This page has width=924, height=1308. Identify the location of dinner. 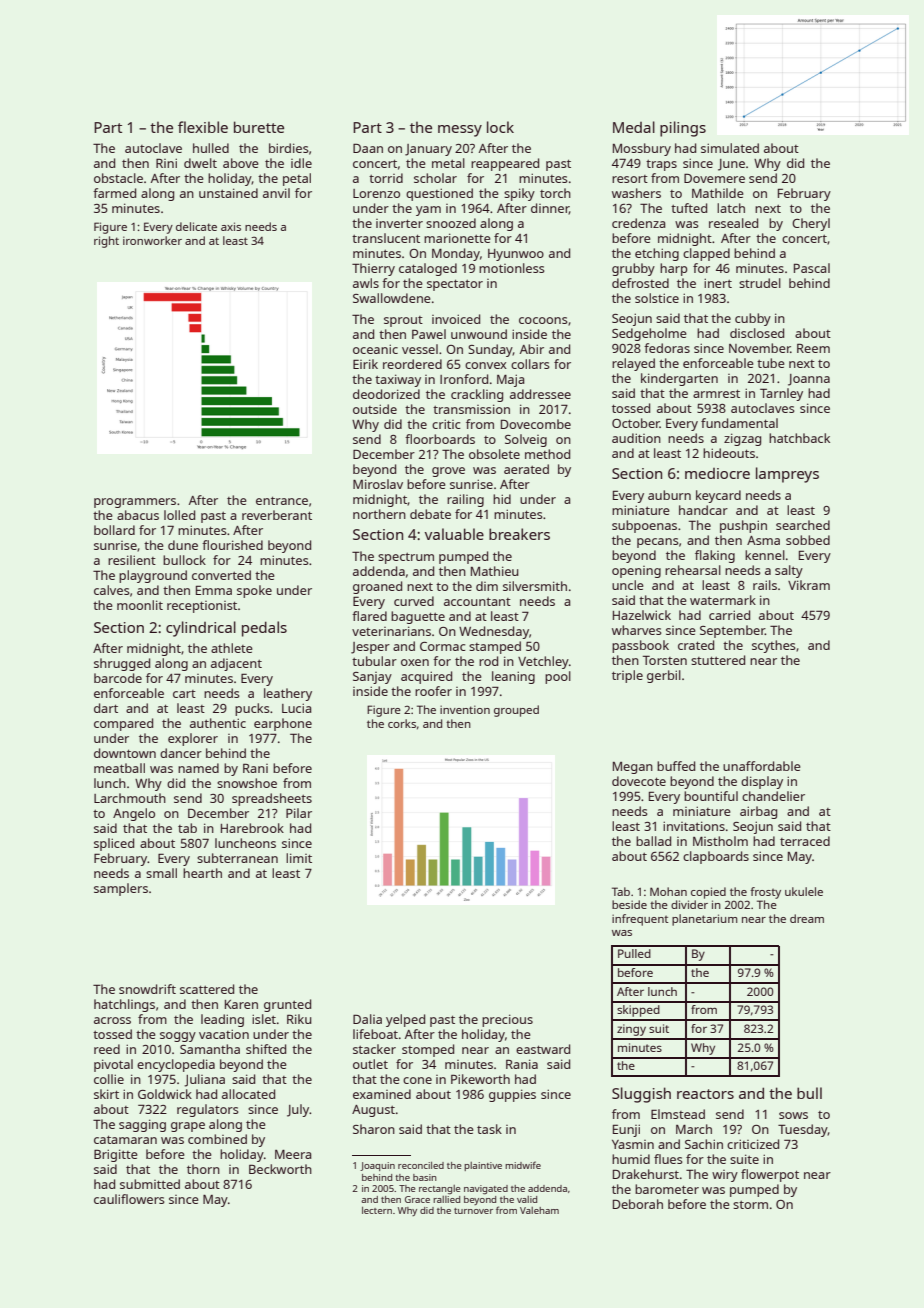
(550, 209).
